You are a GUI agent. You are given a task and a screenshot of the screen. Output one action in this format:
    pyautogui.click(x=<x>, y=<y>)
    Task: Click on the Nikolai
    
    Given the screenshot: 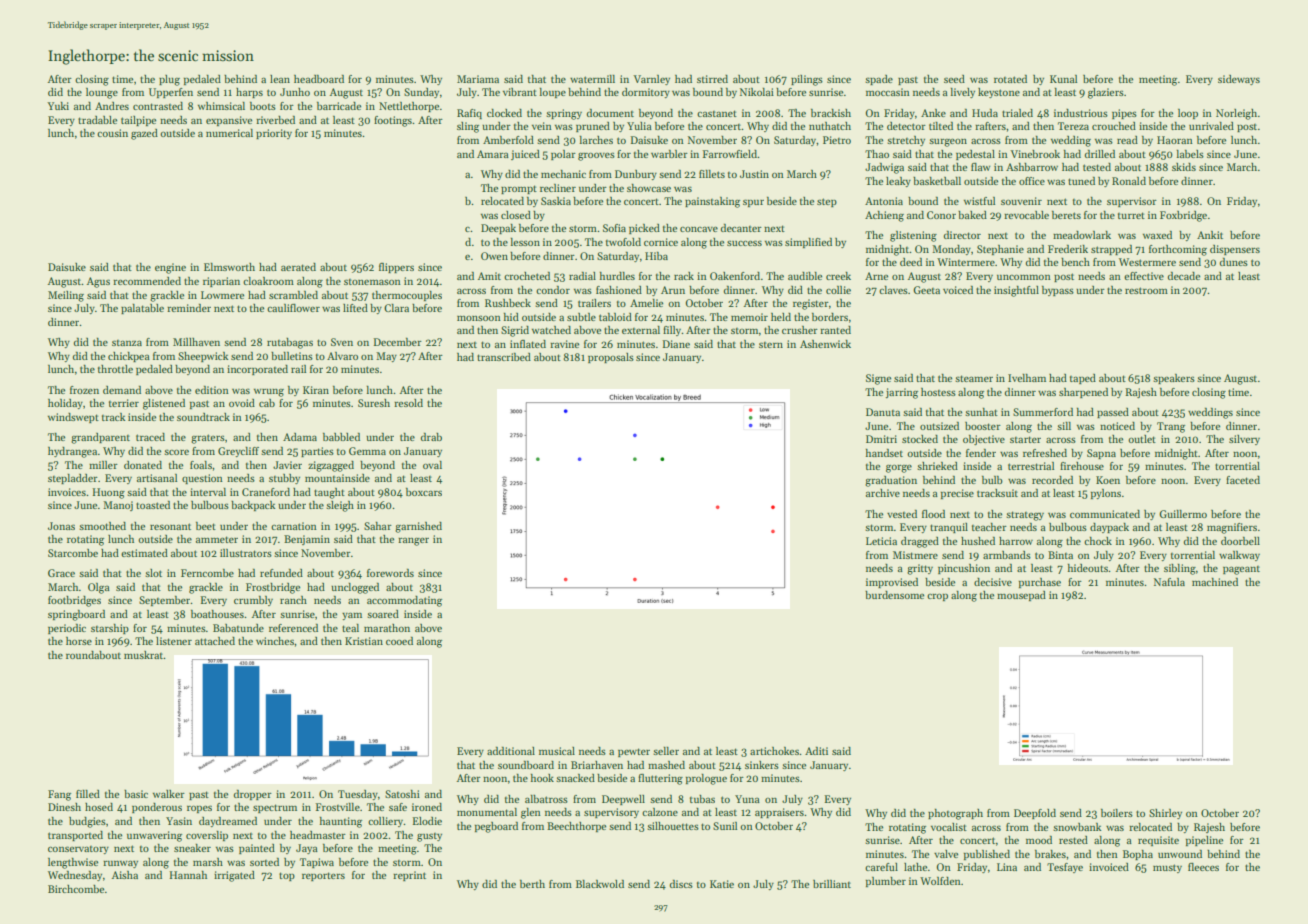 What is the action you would take?
    pyautogui.click(x=757, y=92)
